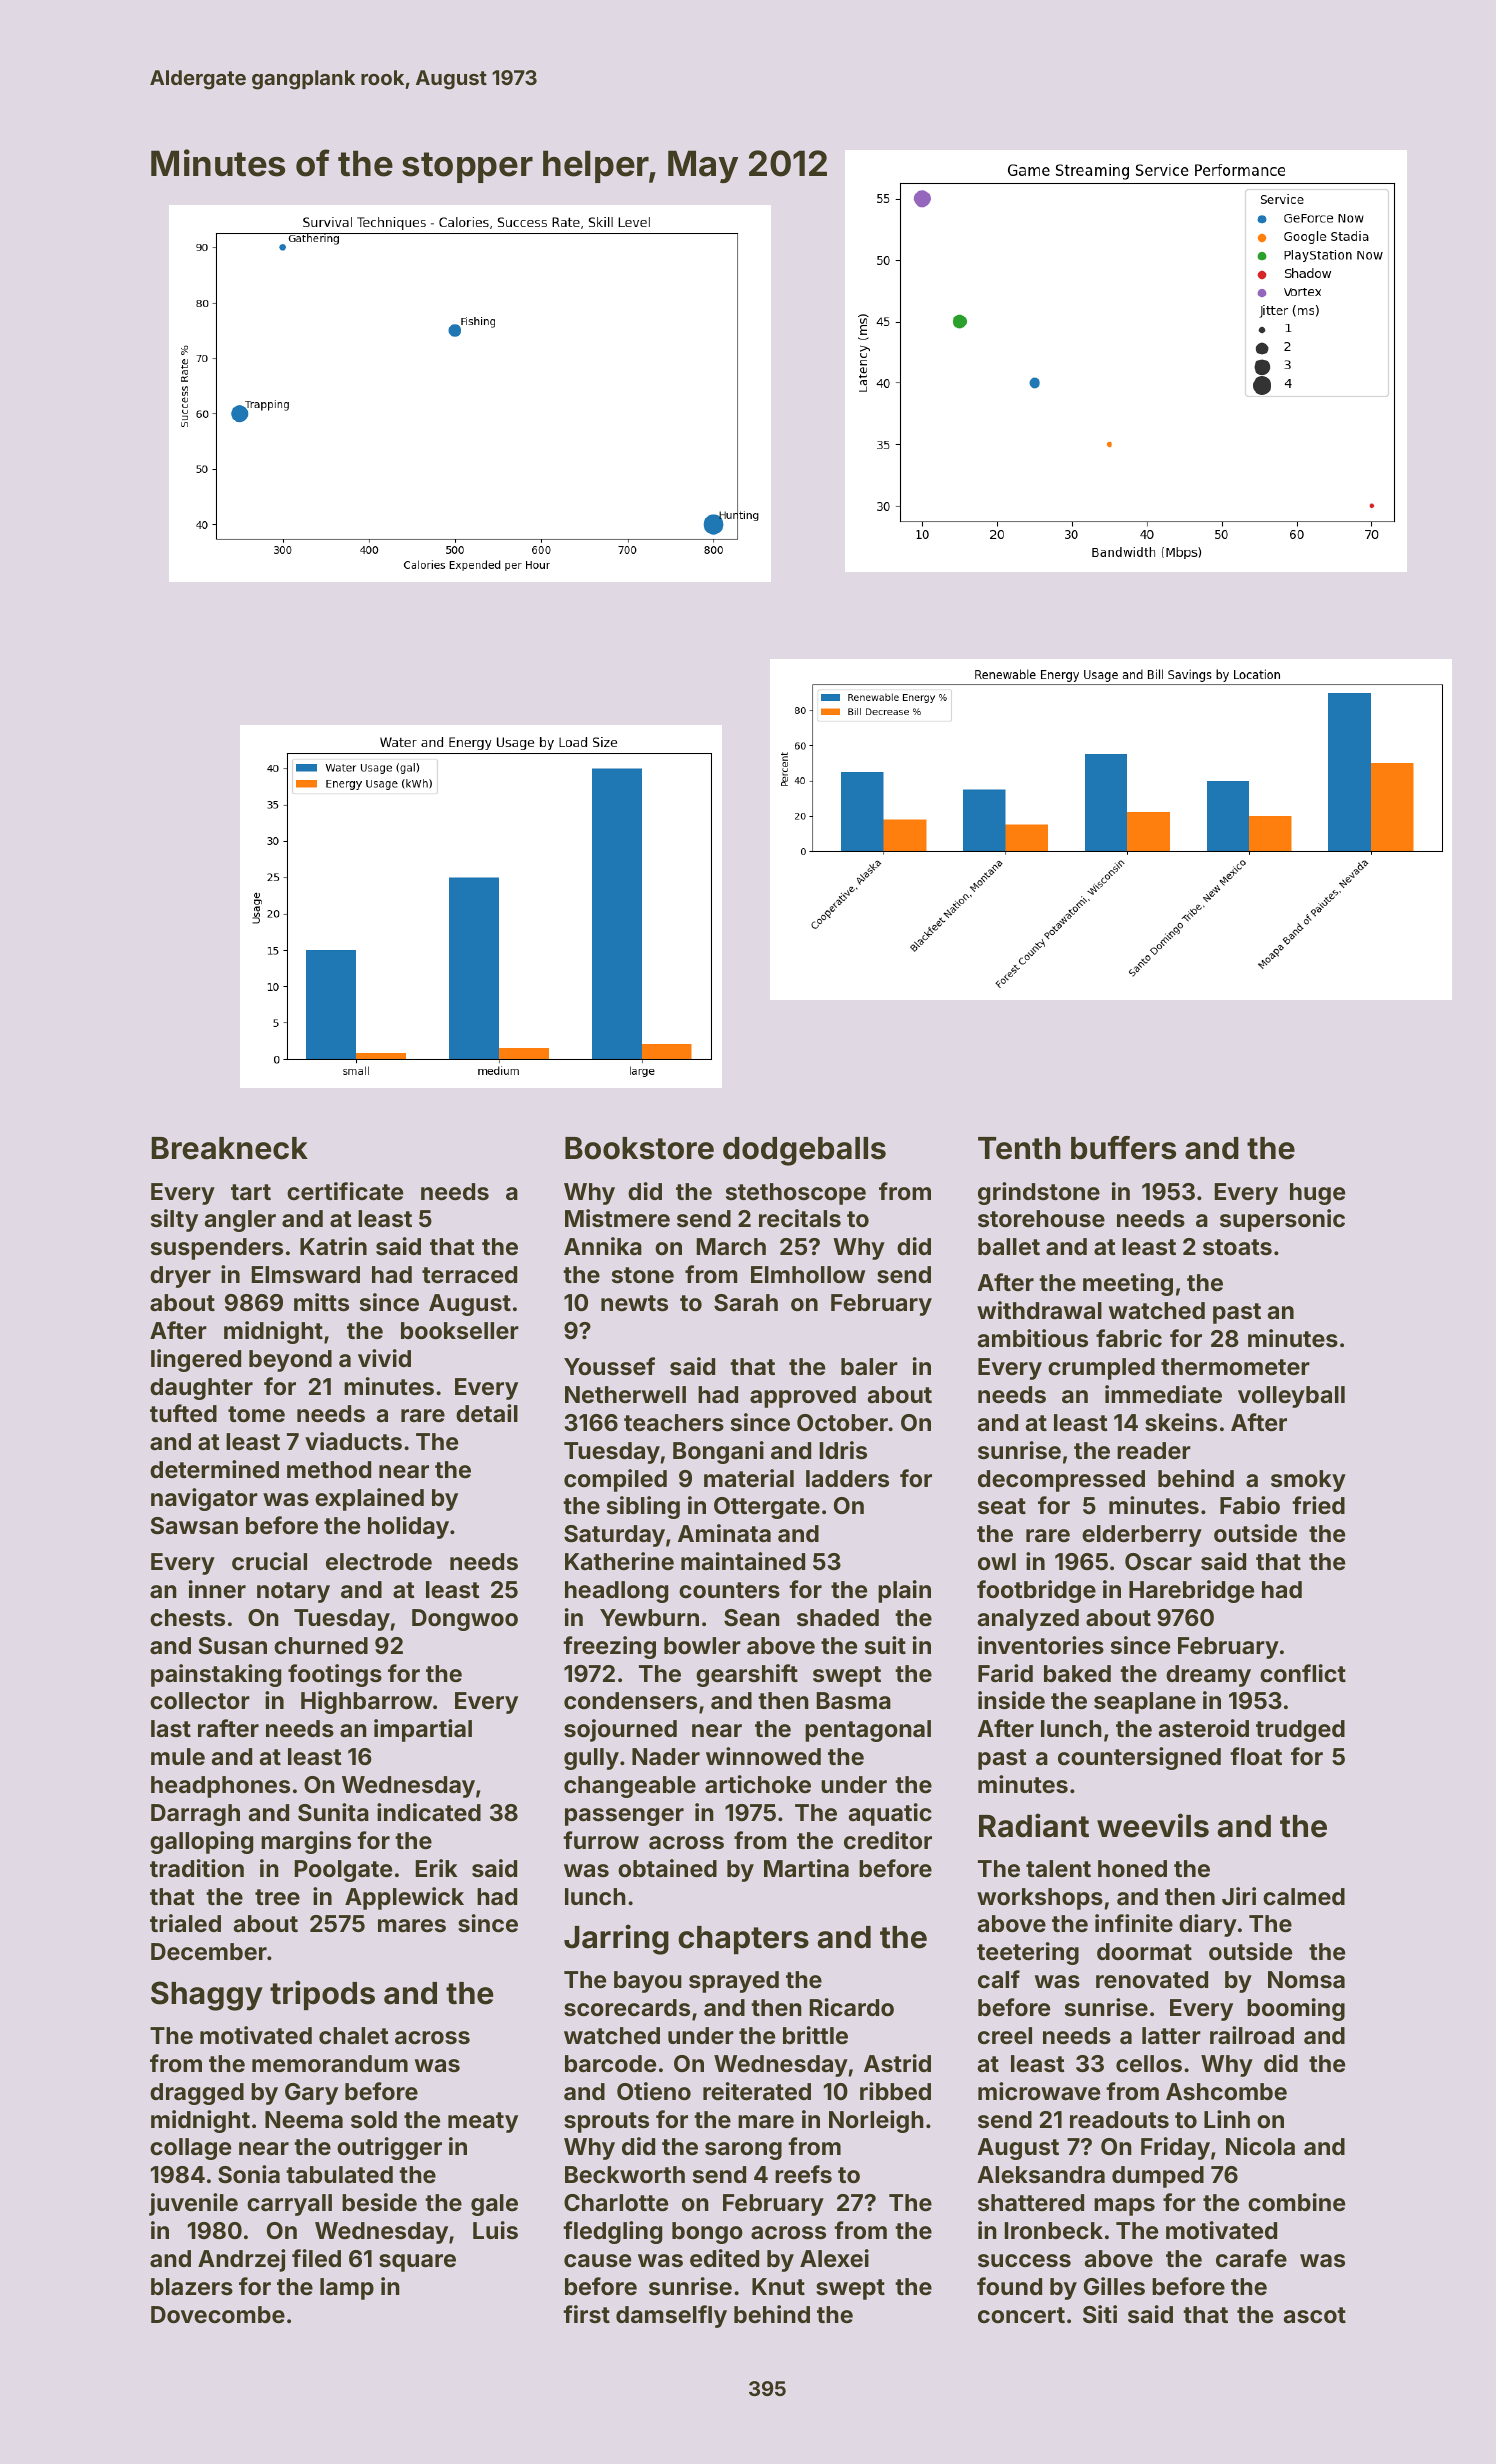  Describe the element at coordinates (197, 1868) in the document. I see `tradition` at that location.
